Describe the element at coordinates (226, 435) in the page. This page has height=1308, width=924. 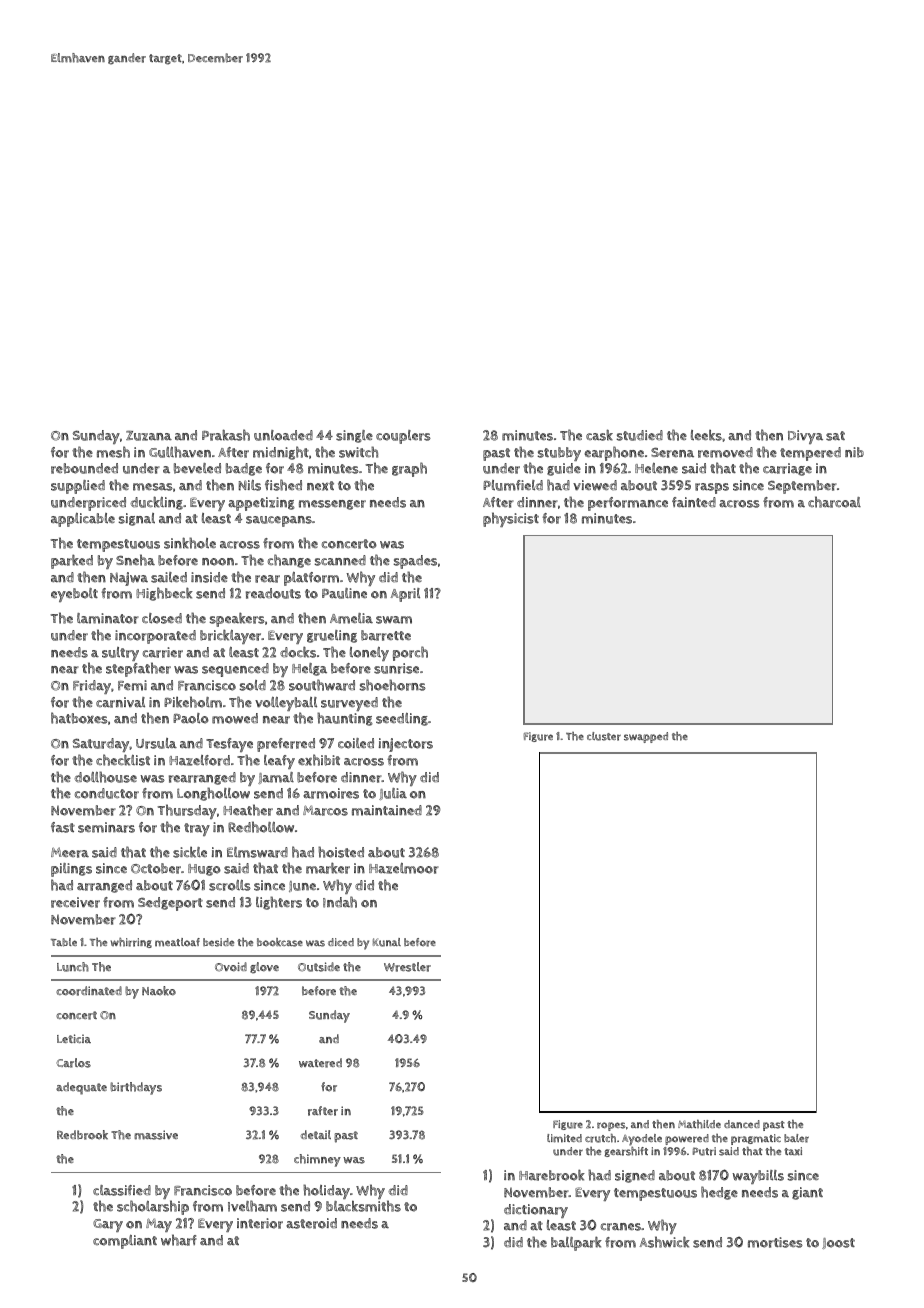
I see `Prakash` at that location.
